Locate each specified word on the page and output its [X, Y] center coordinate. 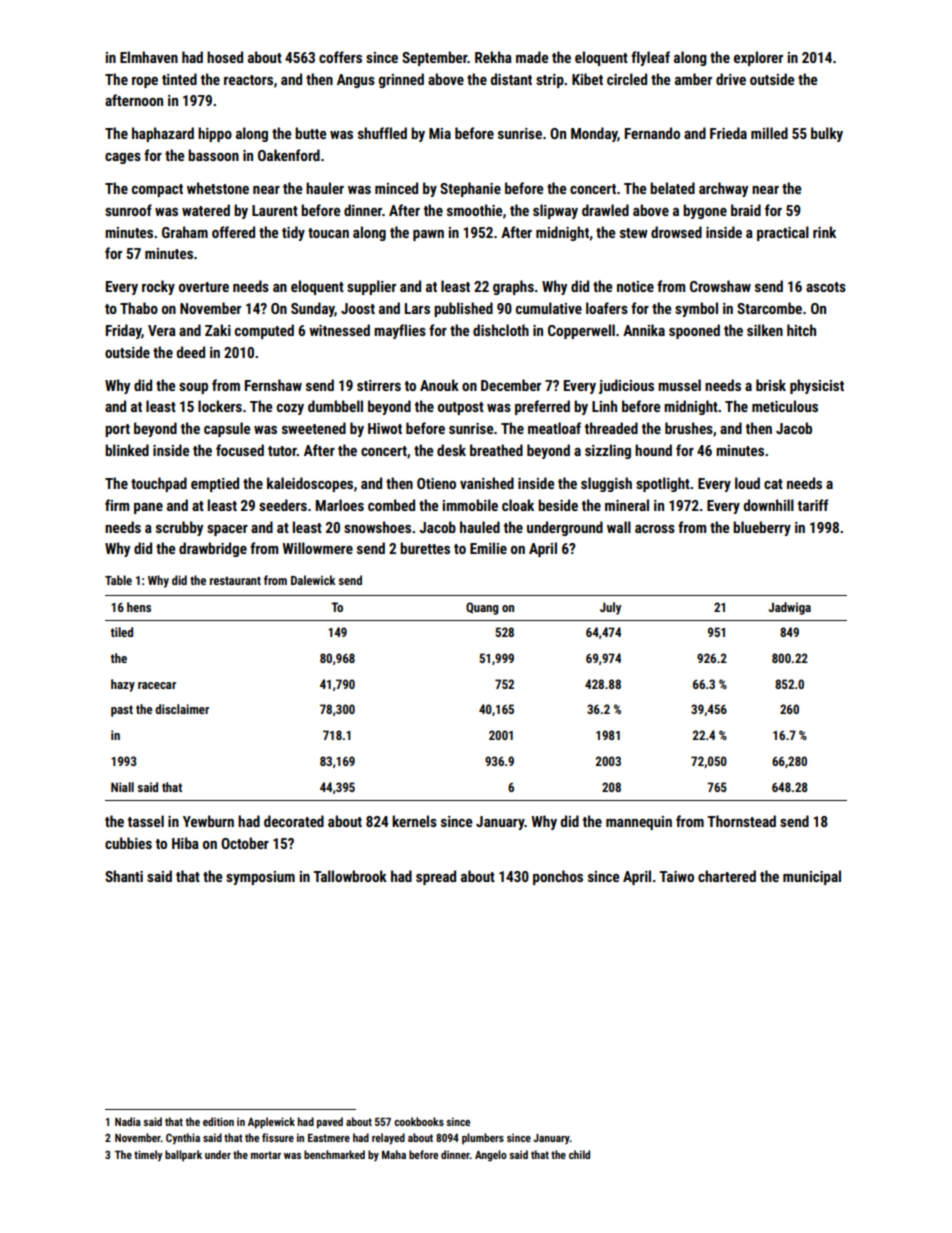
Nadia [128, 1121]
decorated [294, 821]
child [579, 1154]
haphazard [163, 134]
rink [824, 232]
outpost [461, 408]
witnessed [339, 330]
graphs [513, 287]
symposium [260, 878]
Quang [482, 608]
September [435, 58]
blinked [127, 450]
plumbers [483, 1139]
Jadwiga [789, 608]
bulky [827, 134]
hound [653, 450]
